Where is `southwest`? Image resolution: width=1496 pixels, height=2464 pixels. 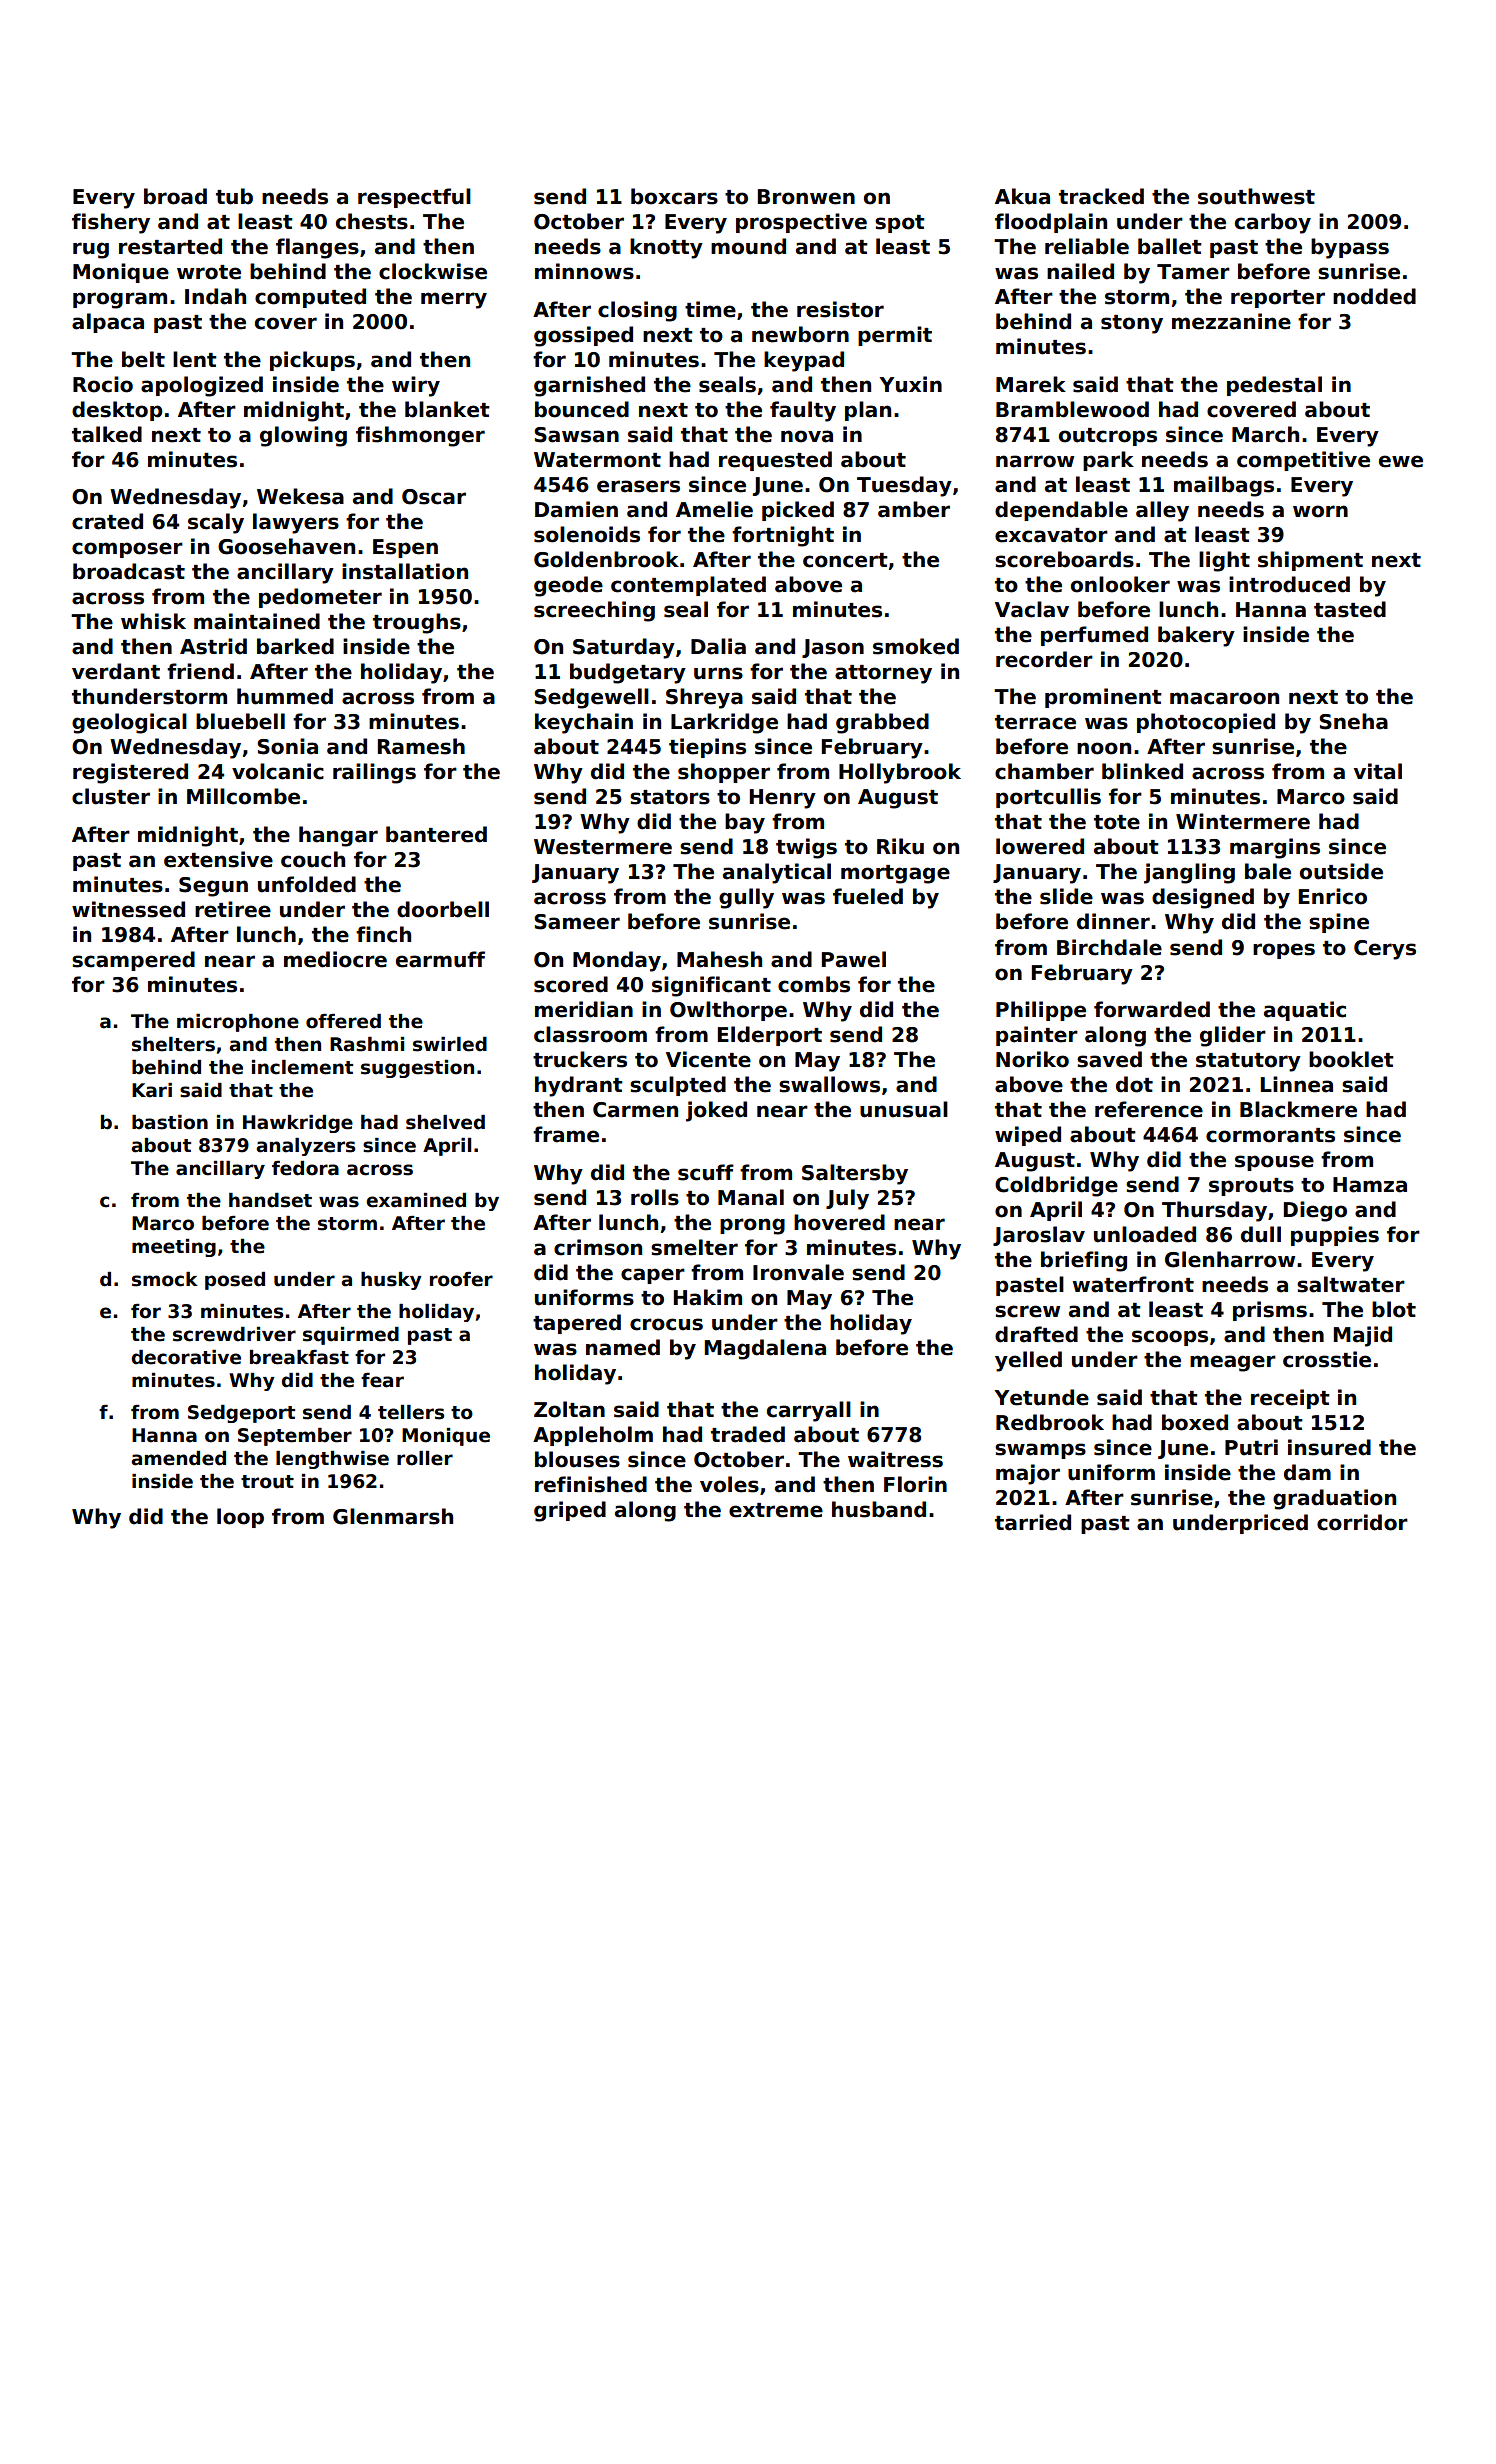 southwest is located at coordinates (1256, 196).
